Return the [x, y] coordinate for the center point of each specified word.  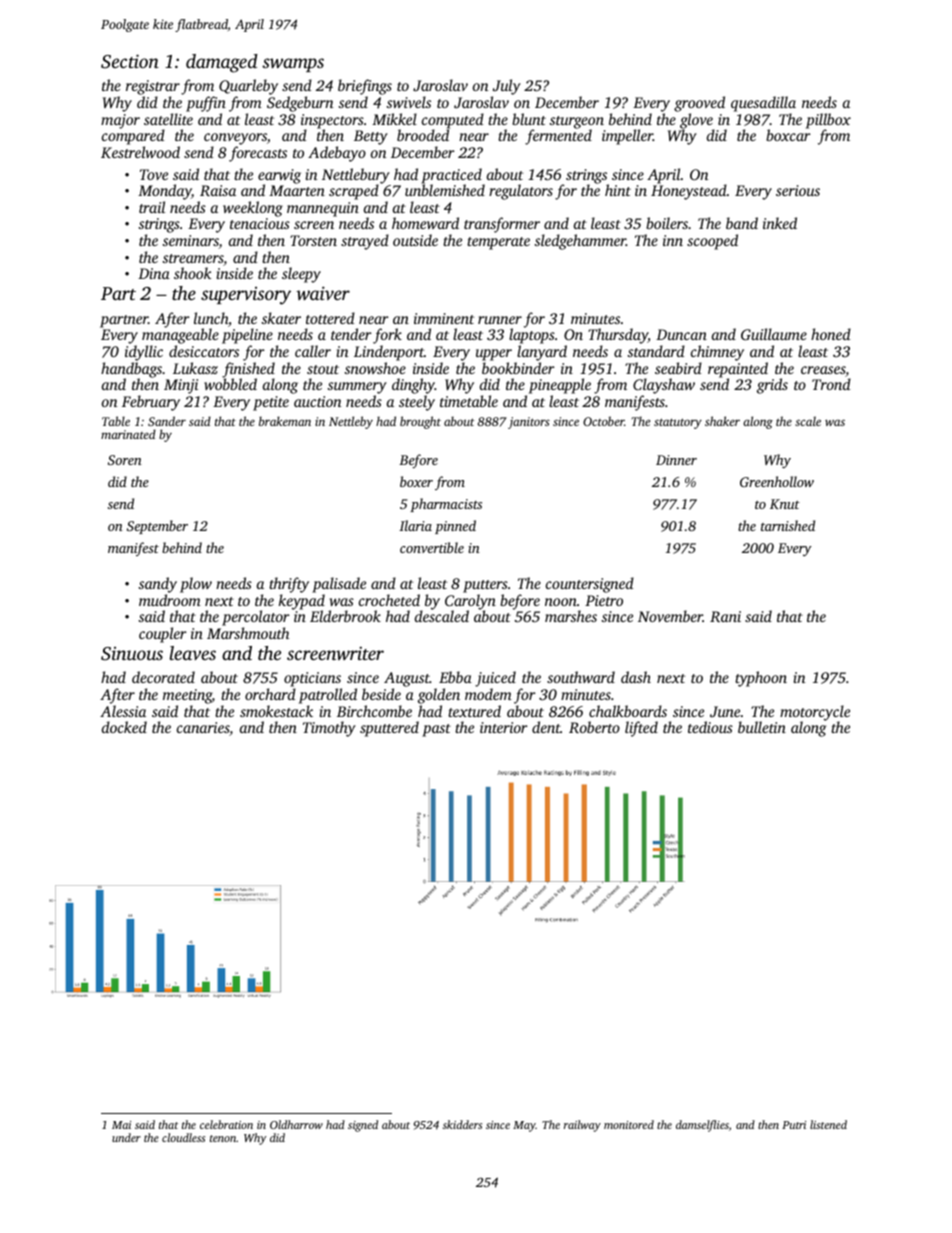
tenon [223, 1138]
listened [828, 1124]
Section [130, 61]
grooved [699, 104]
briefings [365, 87]
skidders [462, 1124]
